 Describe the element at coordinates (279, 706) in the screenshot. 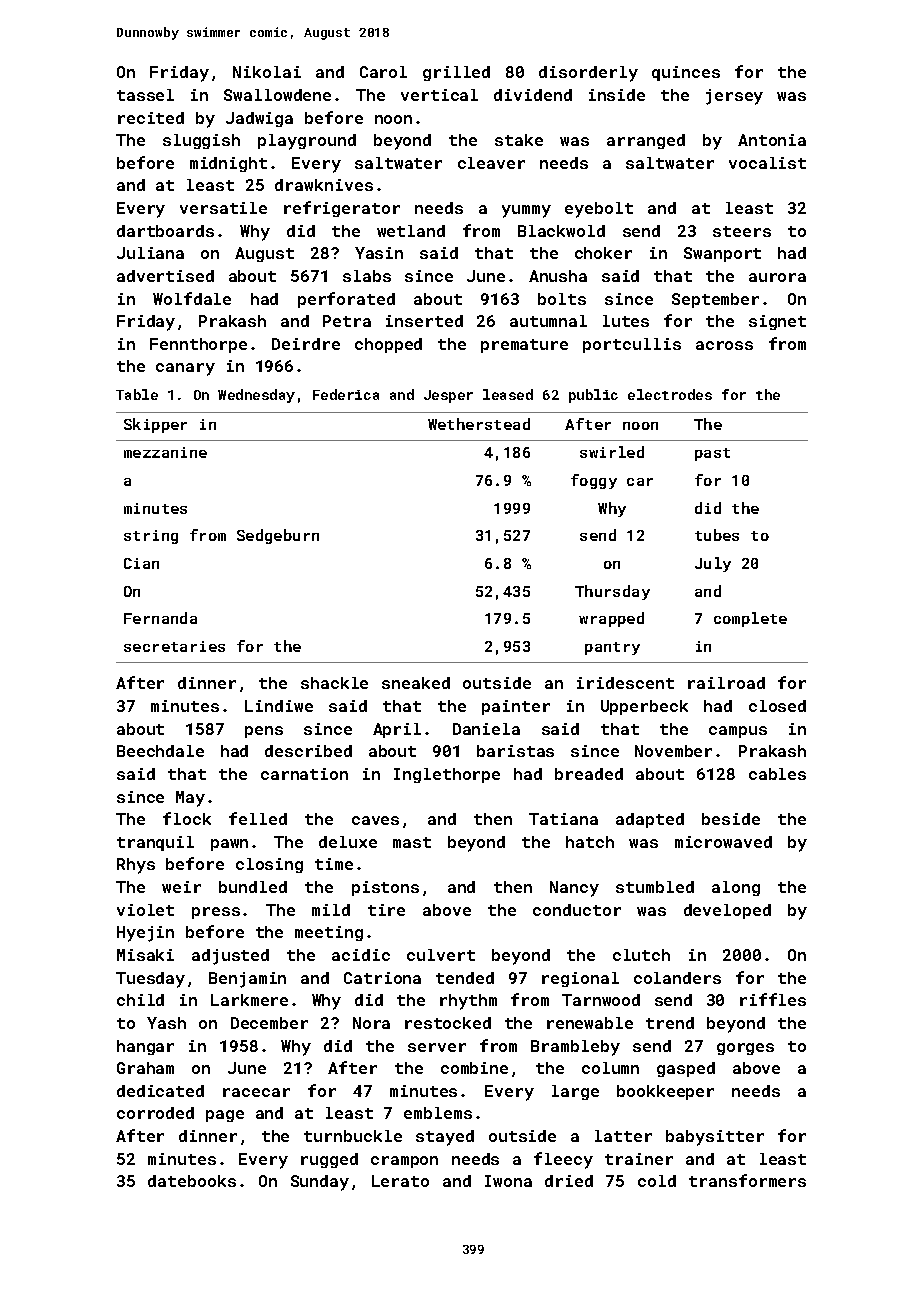

I see `Lindiwe` at that location.
